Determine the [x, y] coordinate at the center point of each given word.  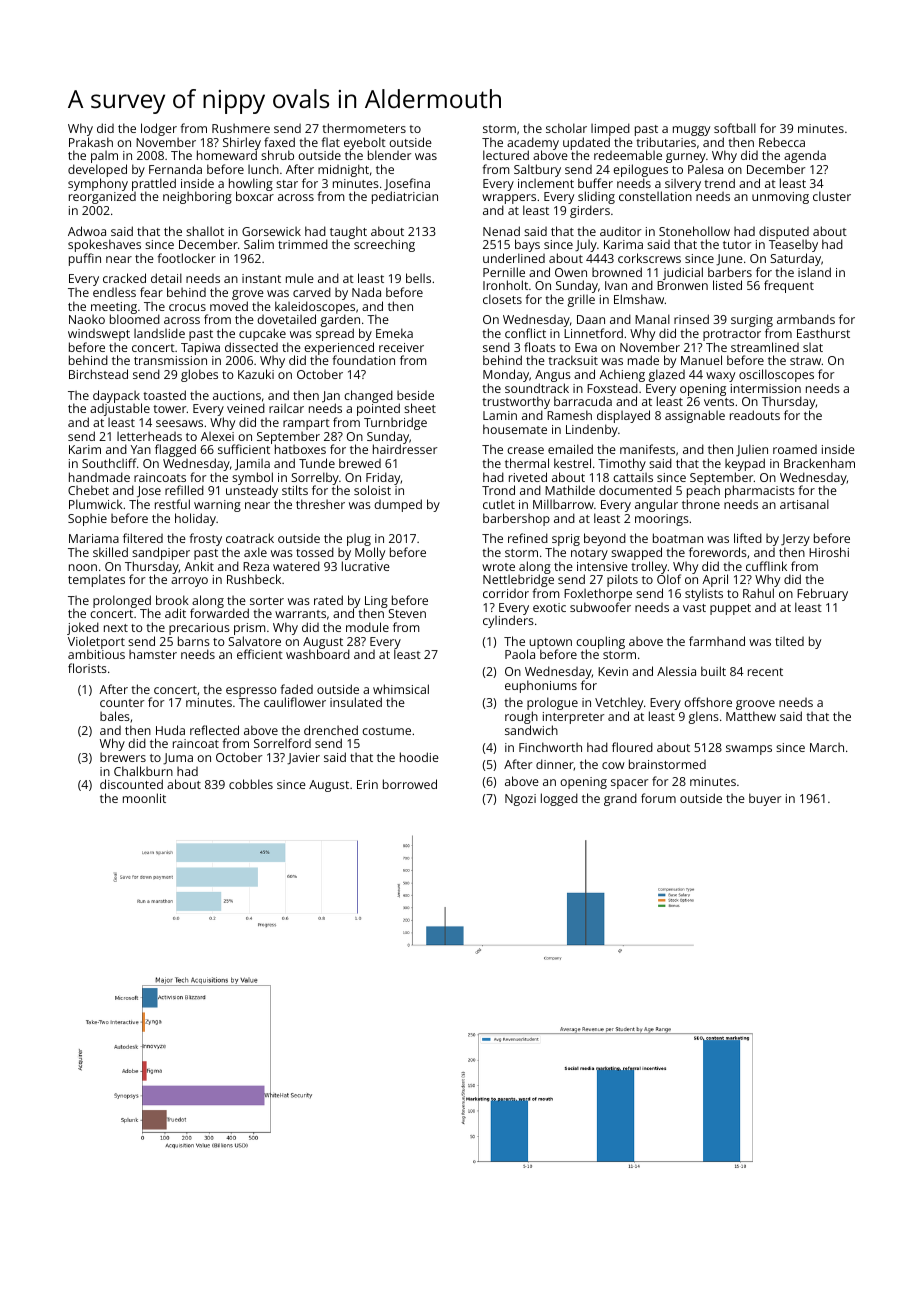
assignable [695, 416]
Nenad [501, 231]
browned [617, 272]
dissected [251, 347]
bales [115, 716]
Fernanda [175, 169]
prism [250, 629]
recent [765, 672]
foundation [364, 360]
